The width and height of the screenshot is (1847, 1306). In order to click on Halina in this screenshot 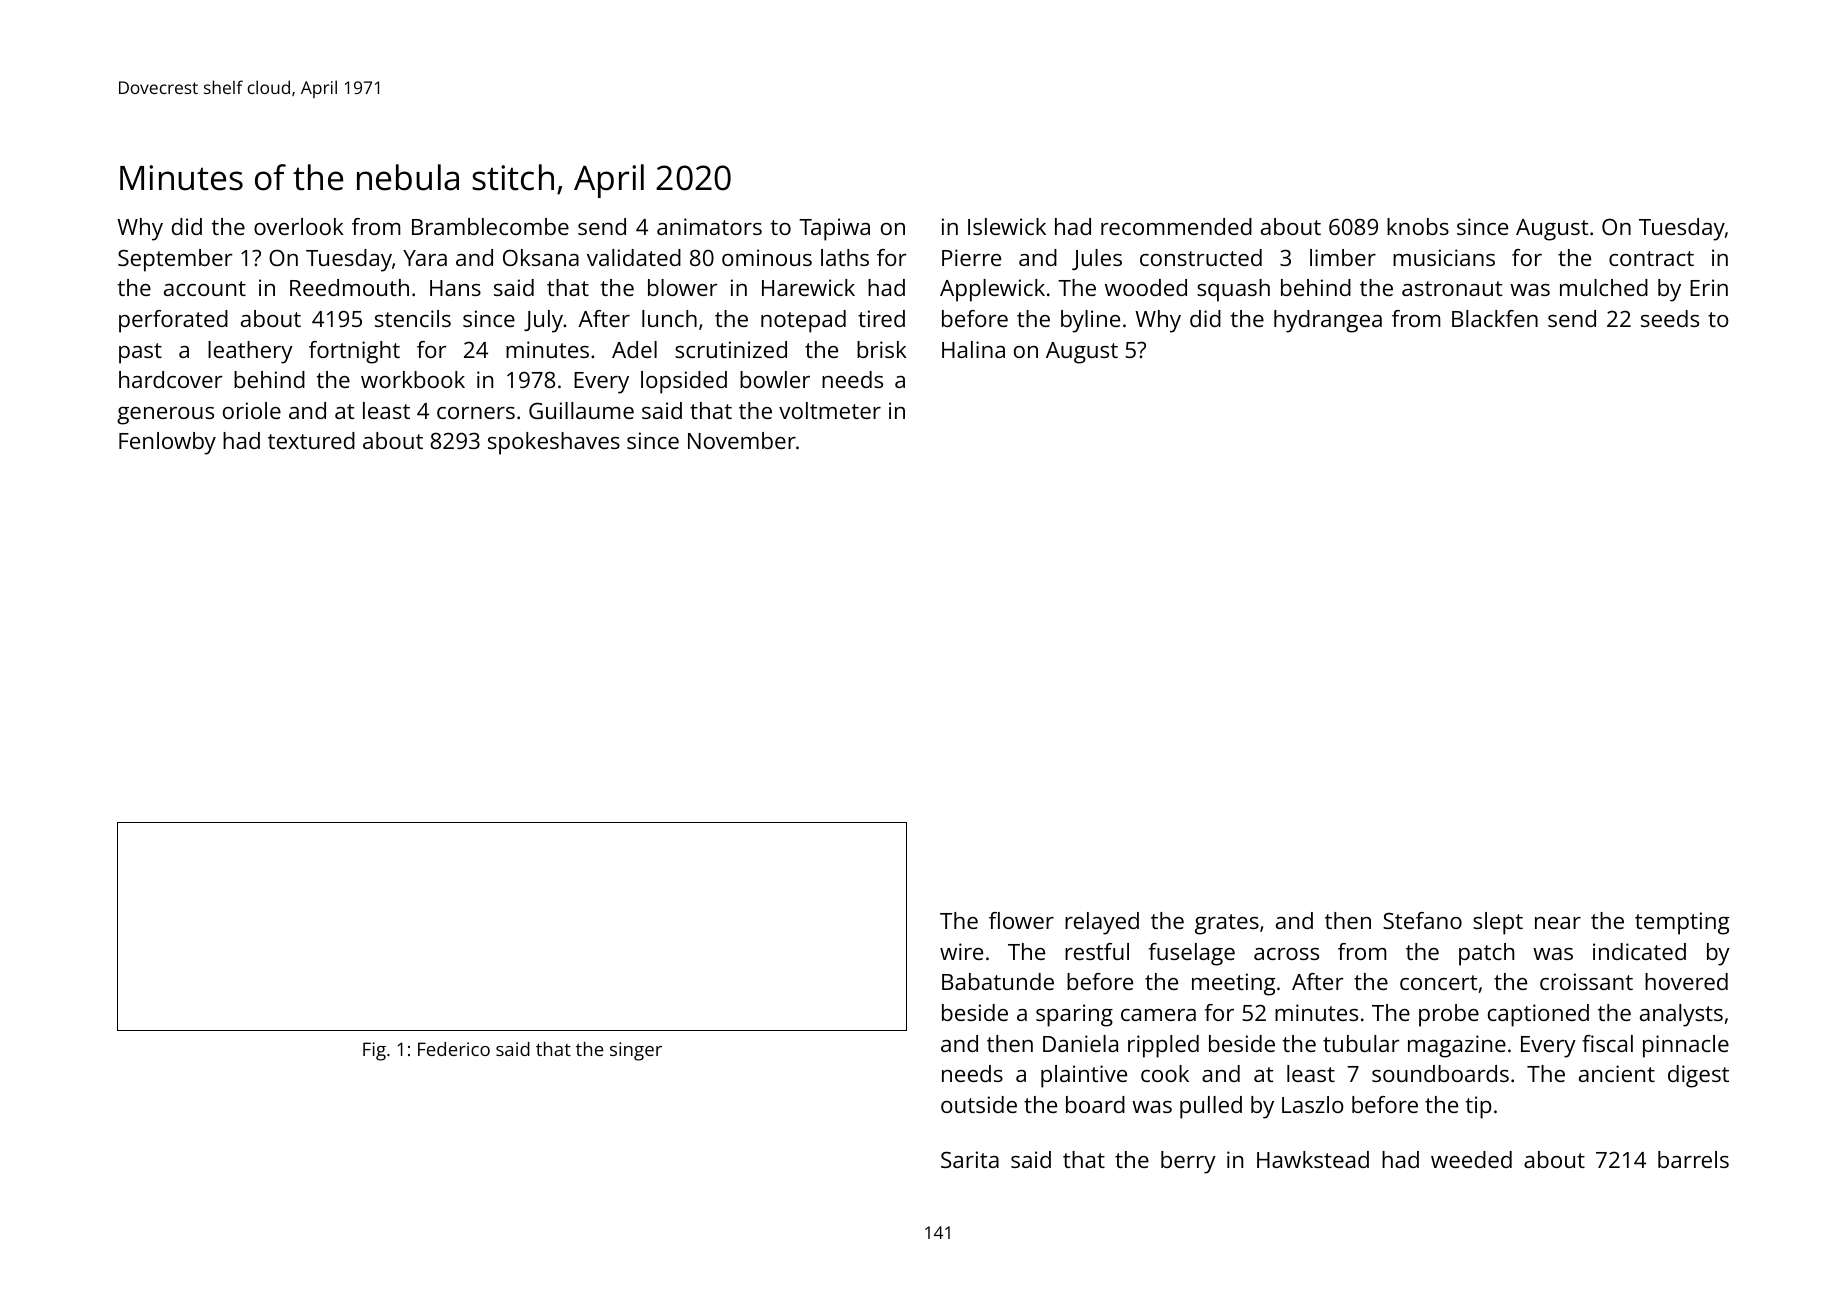, I will do `click(973, 349)`.
